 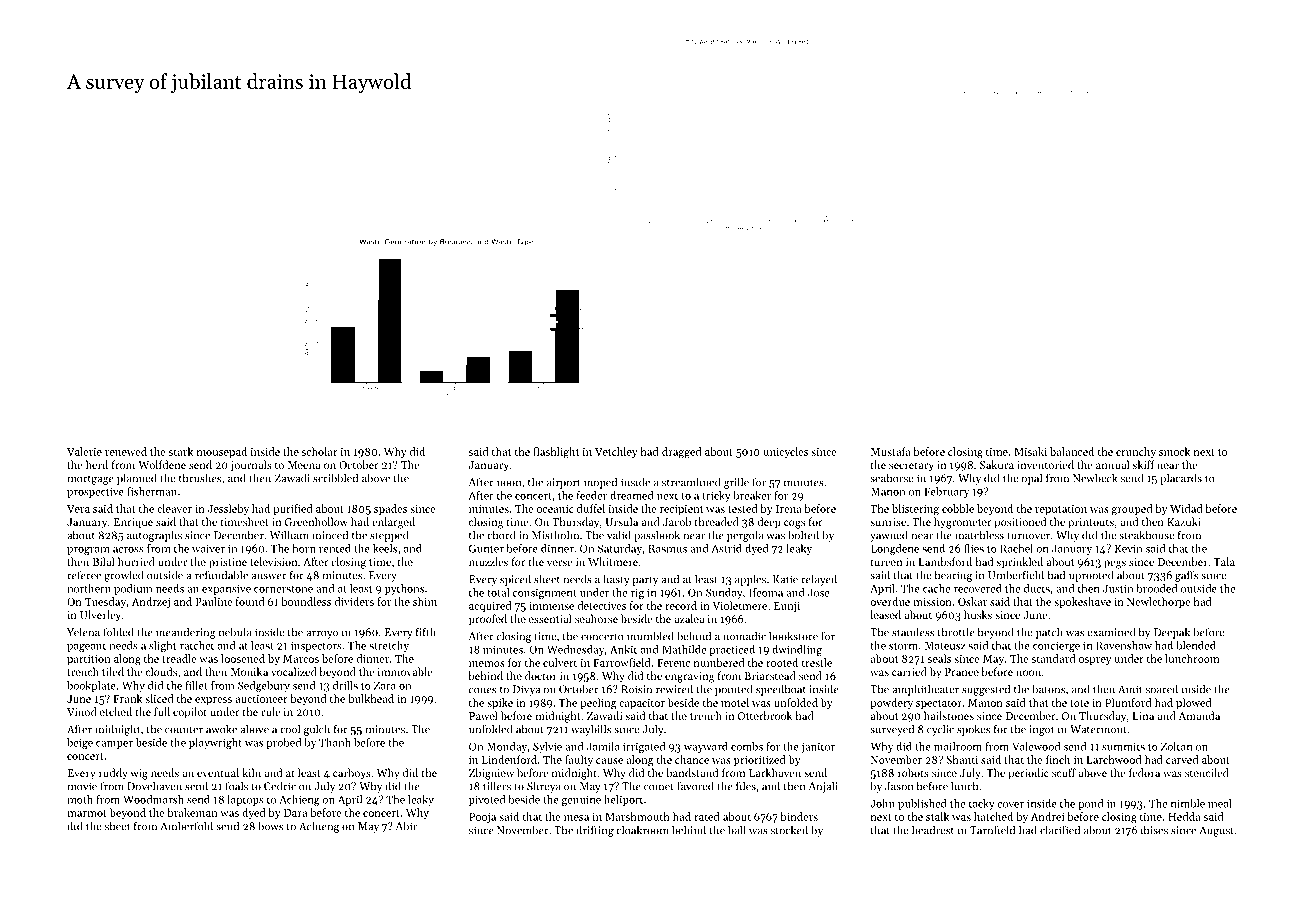 What do you see at coordinates (181, 451) in the page?
I see `stark` at bounding box center [181, 451].
